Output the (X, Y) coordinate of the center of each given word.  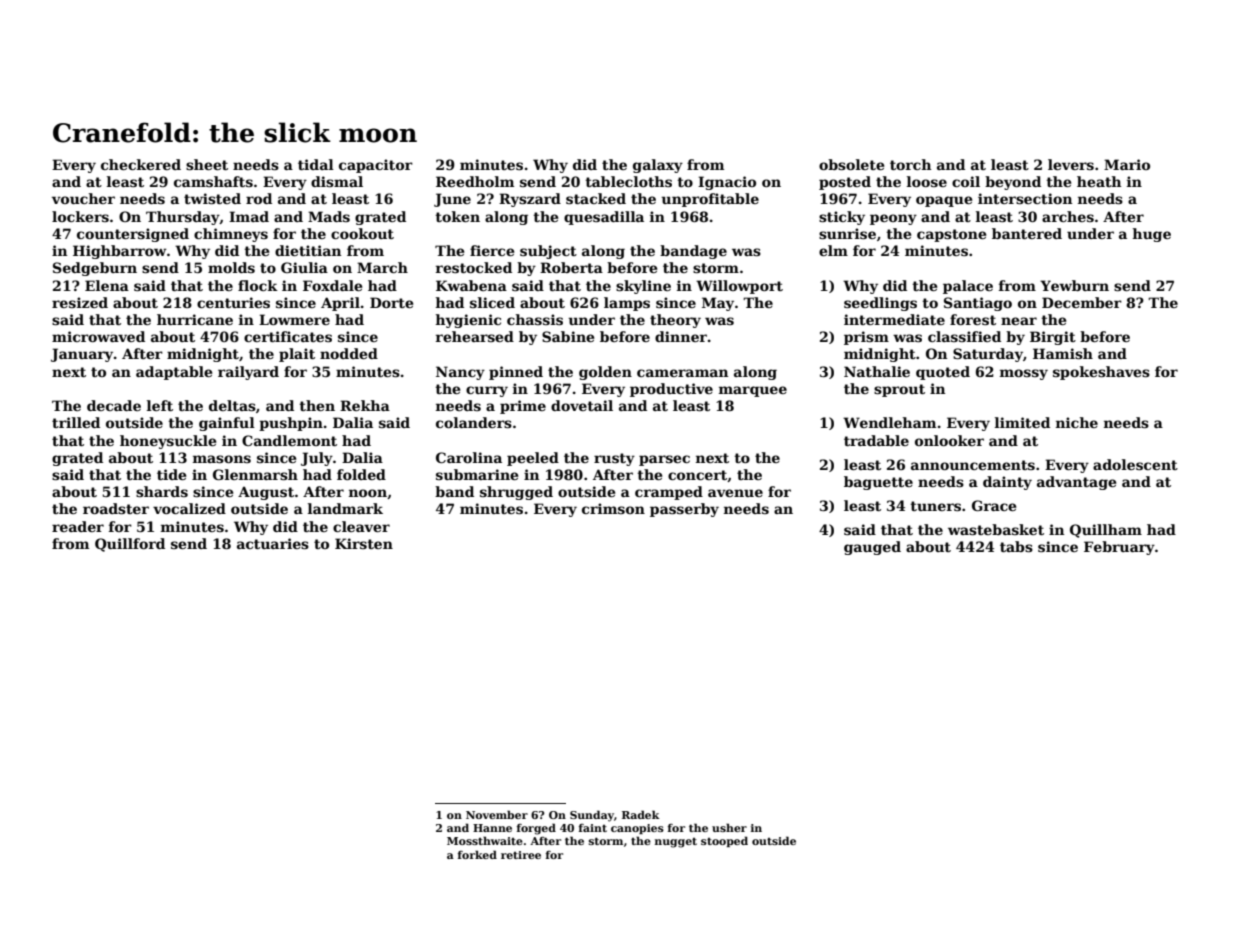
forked (477, 854)
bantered (1027, 233)
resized (80, 302)
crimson (613, 508)
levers (1071, 164)
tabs (1016, 546)
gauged (872, 548)
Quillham (1106, 531)
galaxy (658, 166)
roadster (116, 508)
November (497, 814)
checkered (141, 164)
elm (833, 250)
